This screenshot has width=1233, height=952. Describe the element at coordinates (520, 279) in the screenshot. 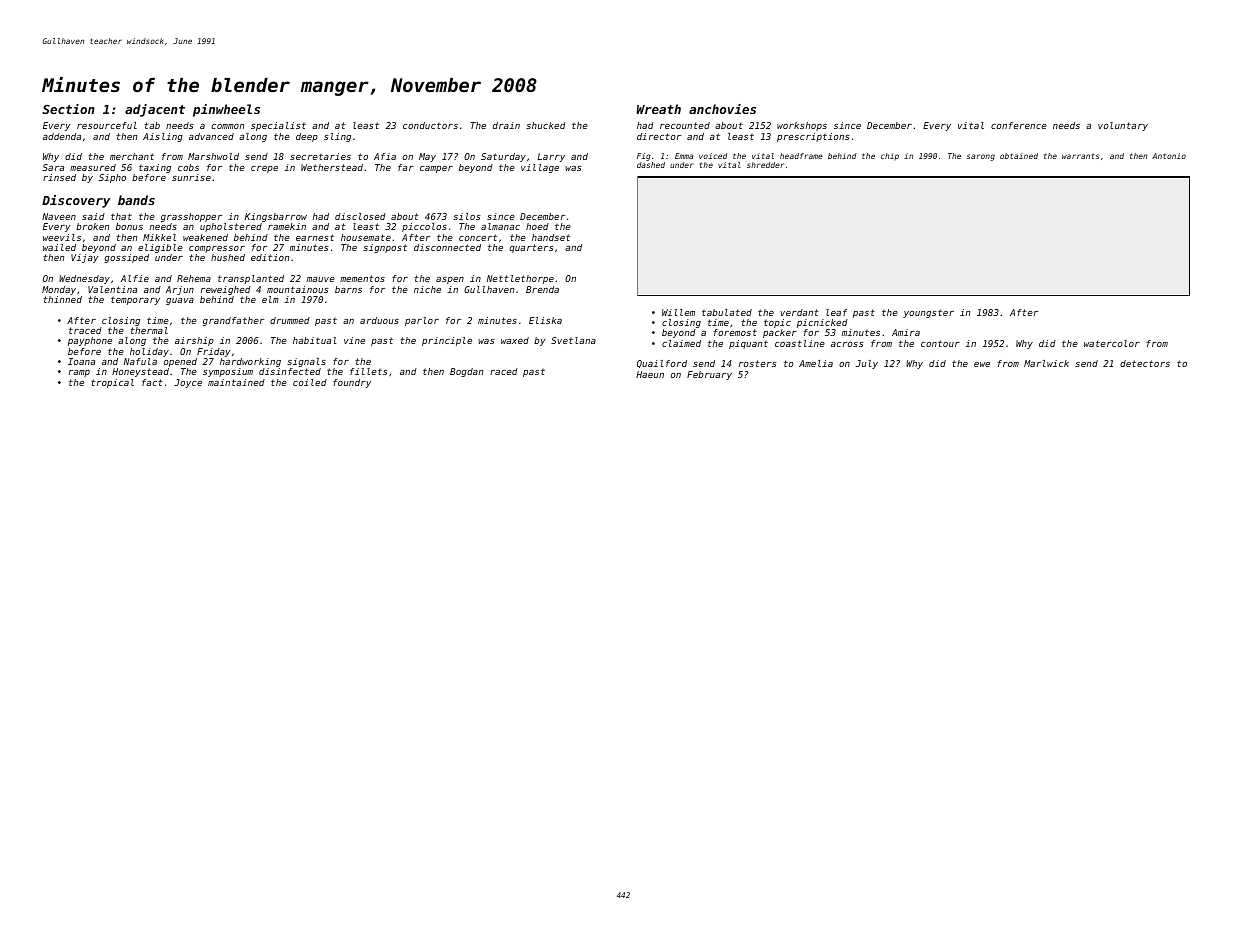

I see `Nettlethorpe` at that location.
